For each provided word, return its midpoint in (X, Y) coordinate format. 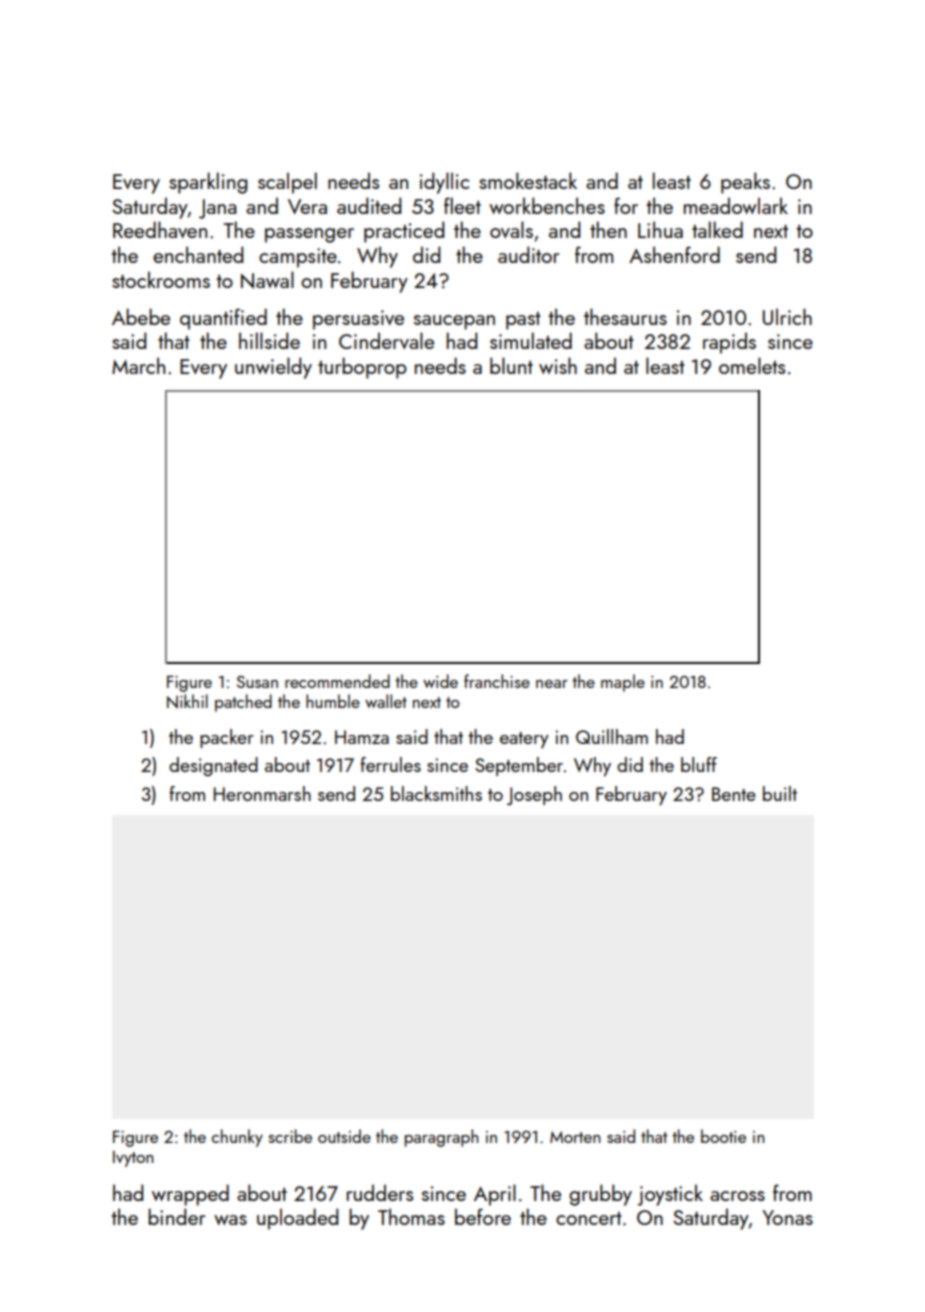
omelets (752, 365)
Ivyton (133, 1159)
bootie (723, 1136)
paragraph (441, 1138)
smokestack (528, 180)
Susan (257, 682)
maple (623, 683)
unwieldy (273, 368)
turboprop (362, 368)
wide (440, 681)
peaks (745, 183)
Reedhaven (160, 229)
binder (176, 1216)
